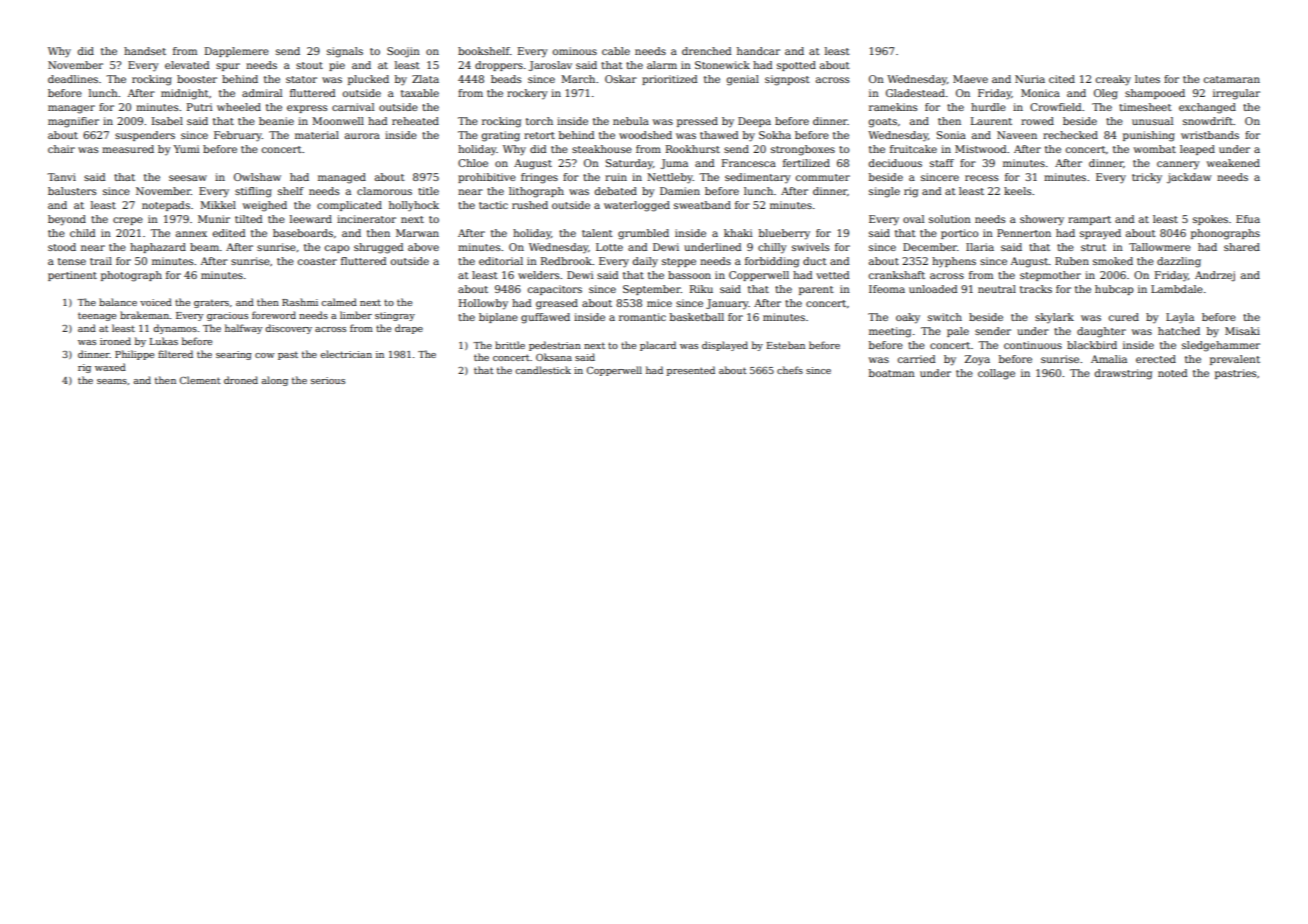 The height and width of the screenshot is (924, 1308). Describe the element at coordinates (97, 316) in the screenshot. I see `teenage` at that location.
